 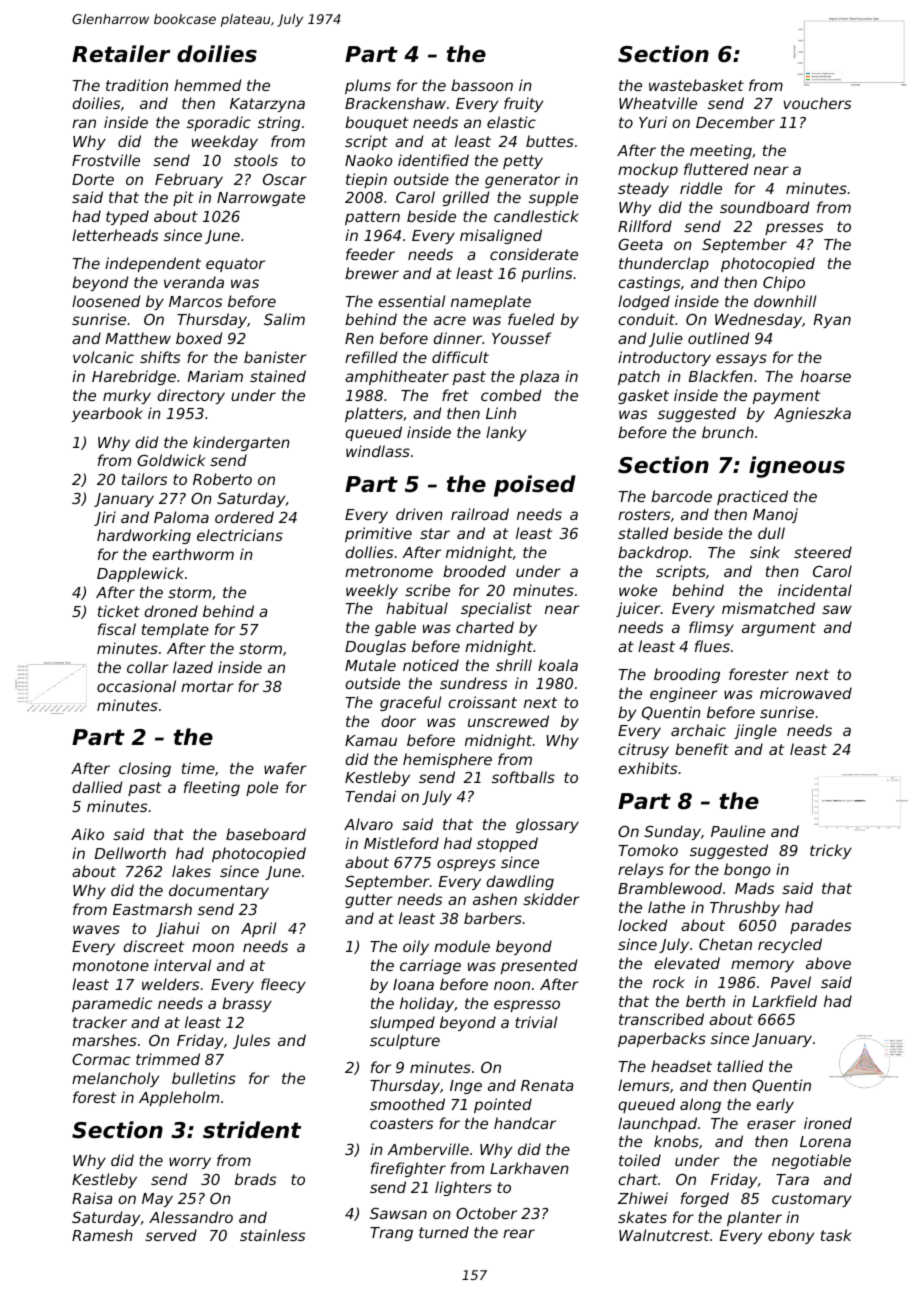 What do you see at coordinates (136, 686) in the document?
I see `occasional` at bounding box center [136, 686].
